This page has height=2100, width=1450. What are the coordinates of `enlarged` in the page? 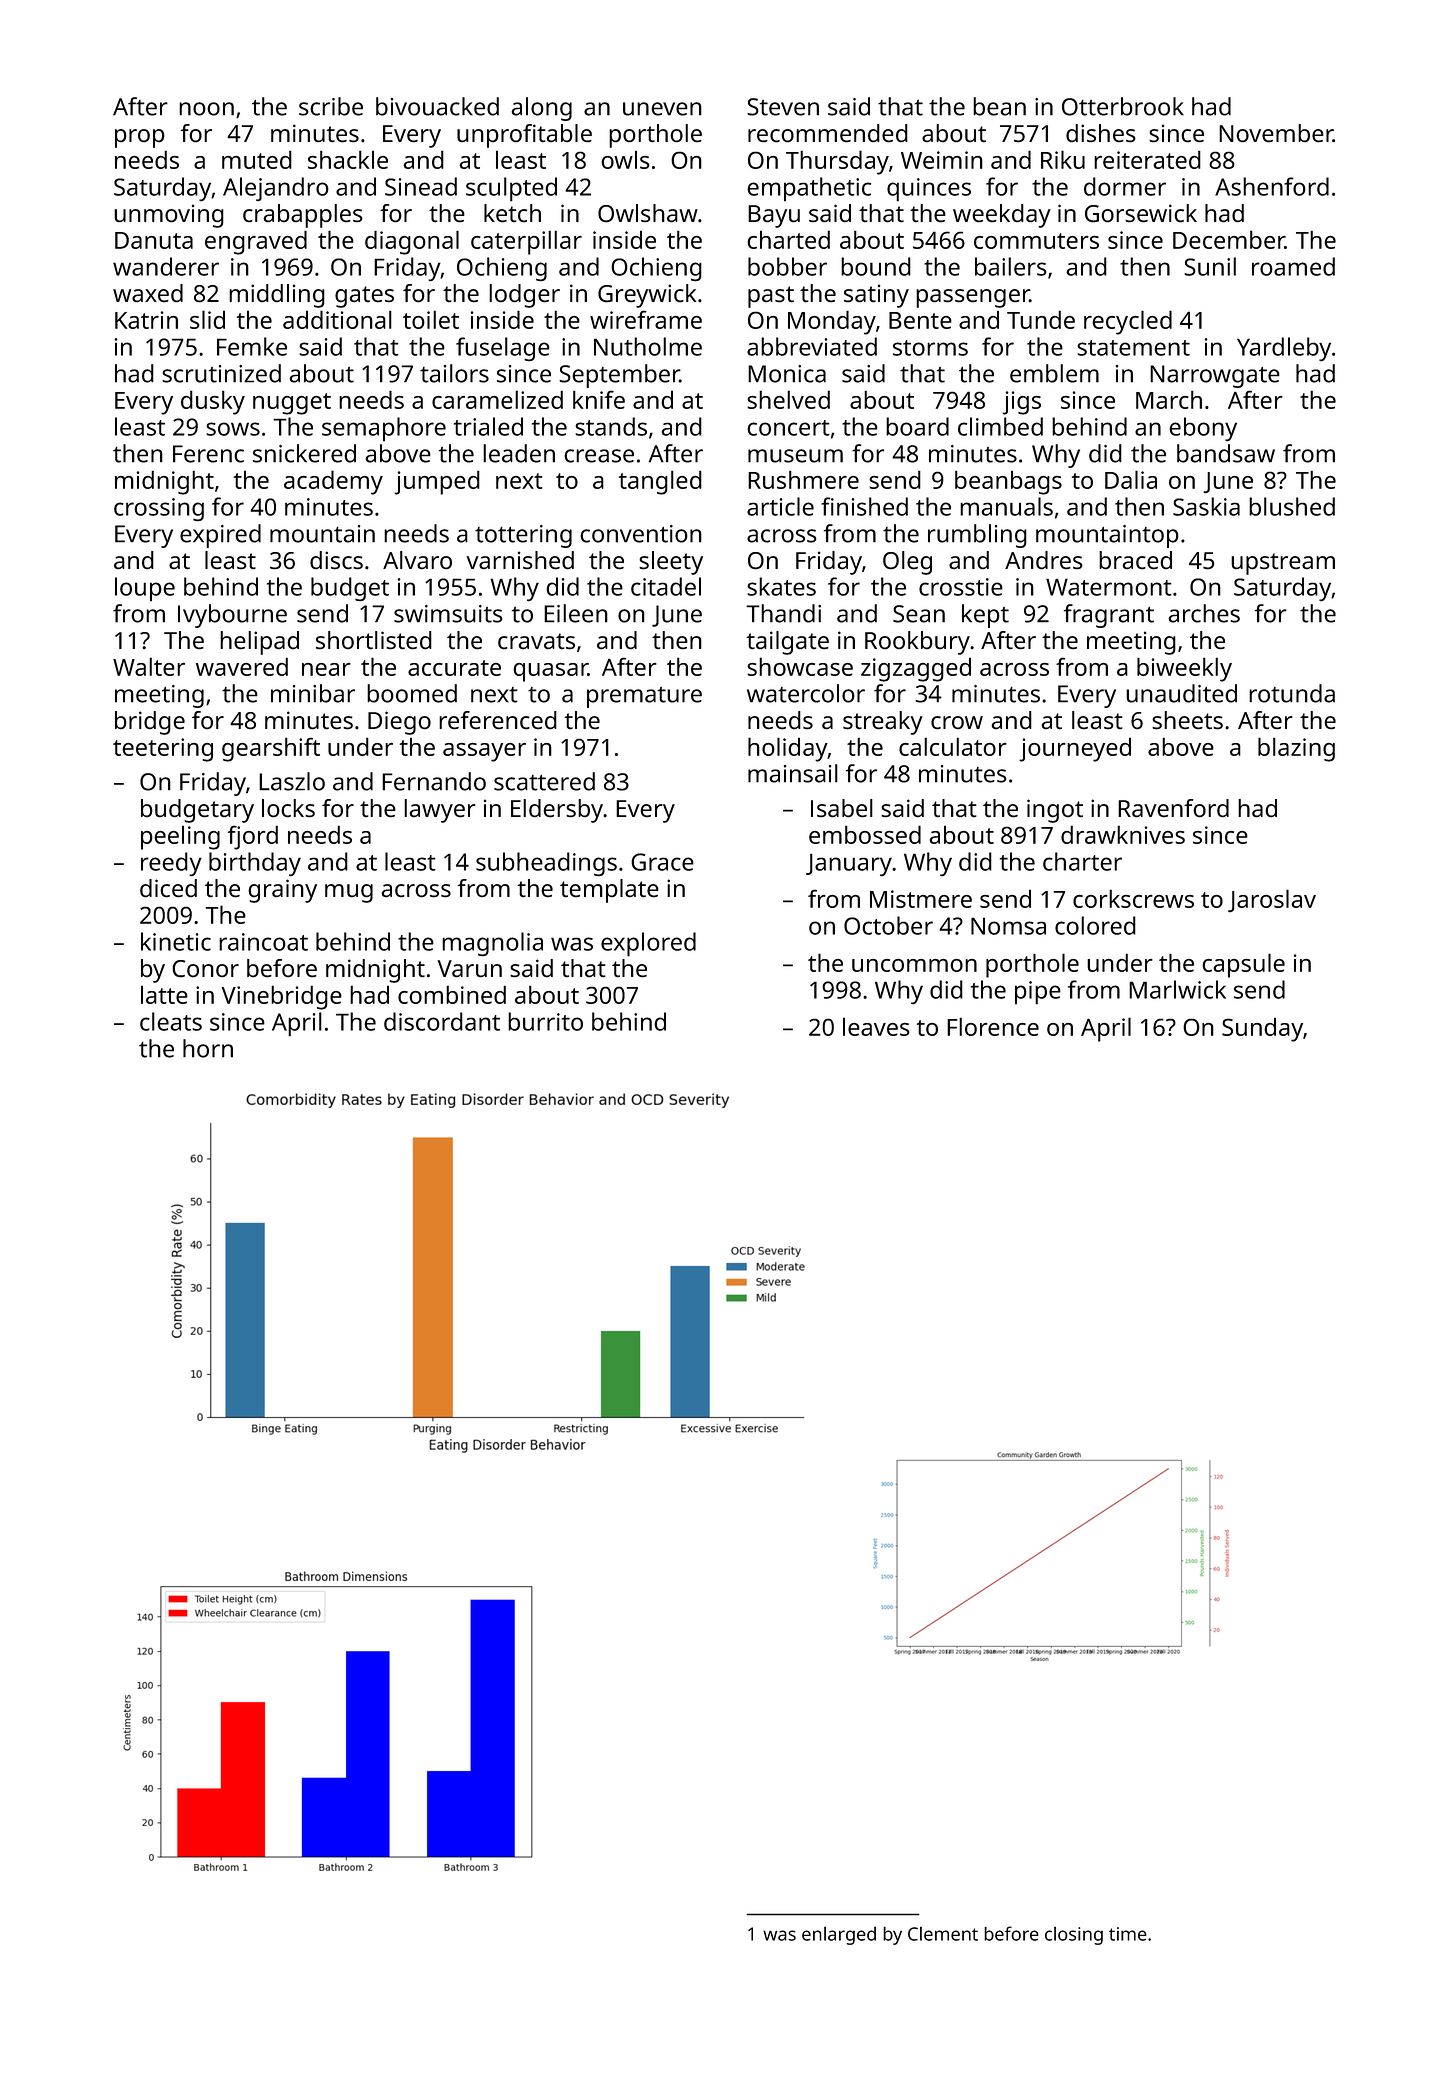 It's located at (839, 1935).
